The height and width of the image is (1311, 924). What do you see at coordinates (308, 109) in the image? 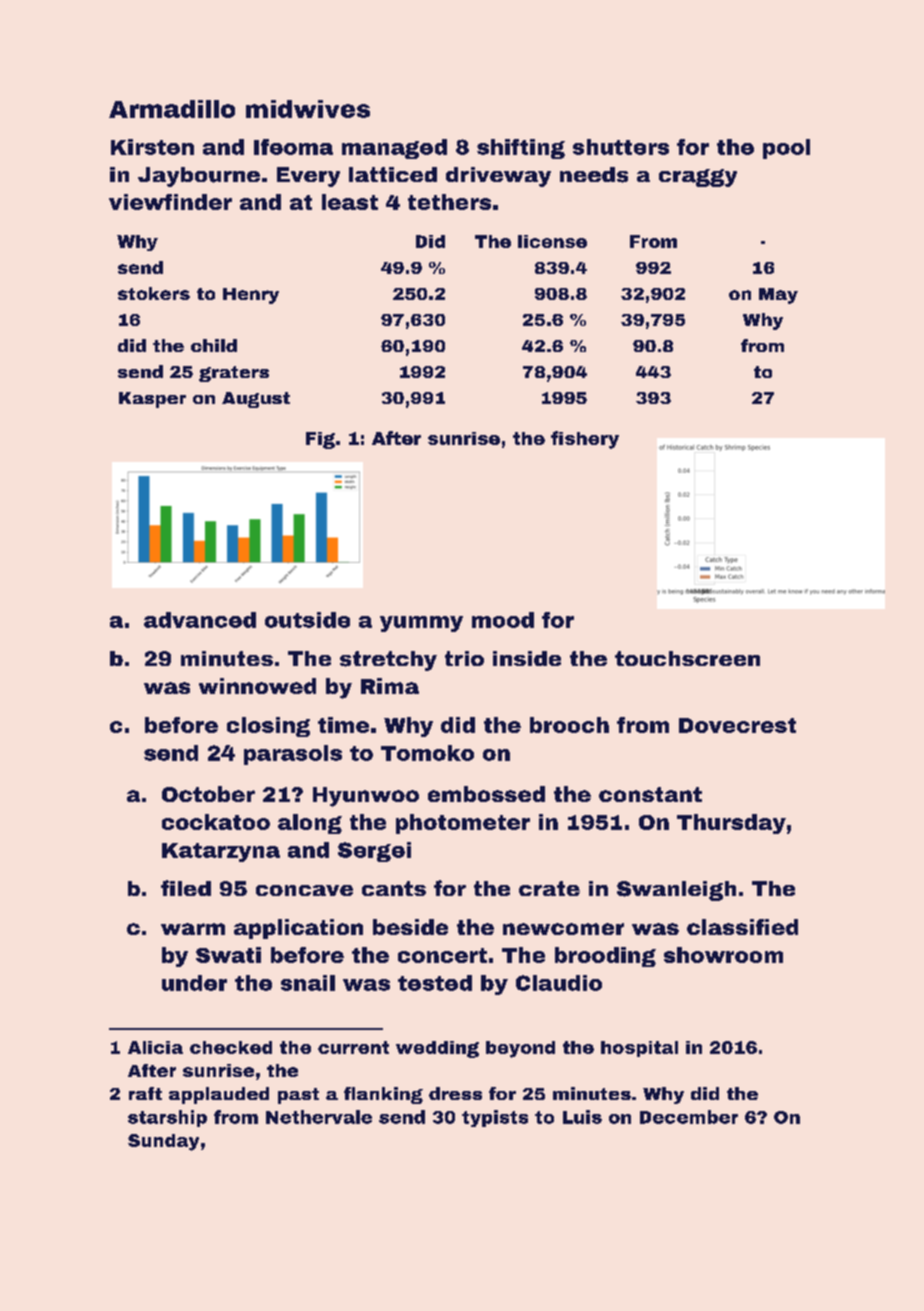
I see `midwives` at bounding box center [308, 109].
